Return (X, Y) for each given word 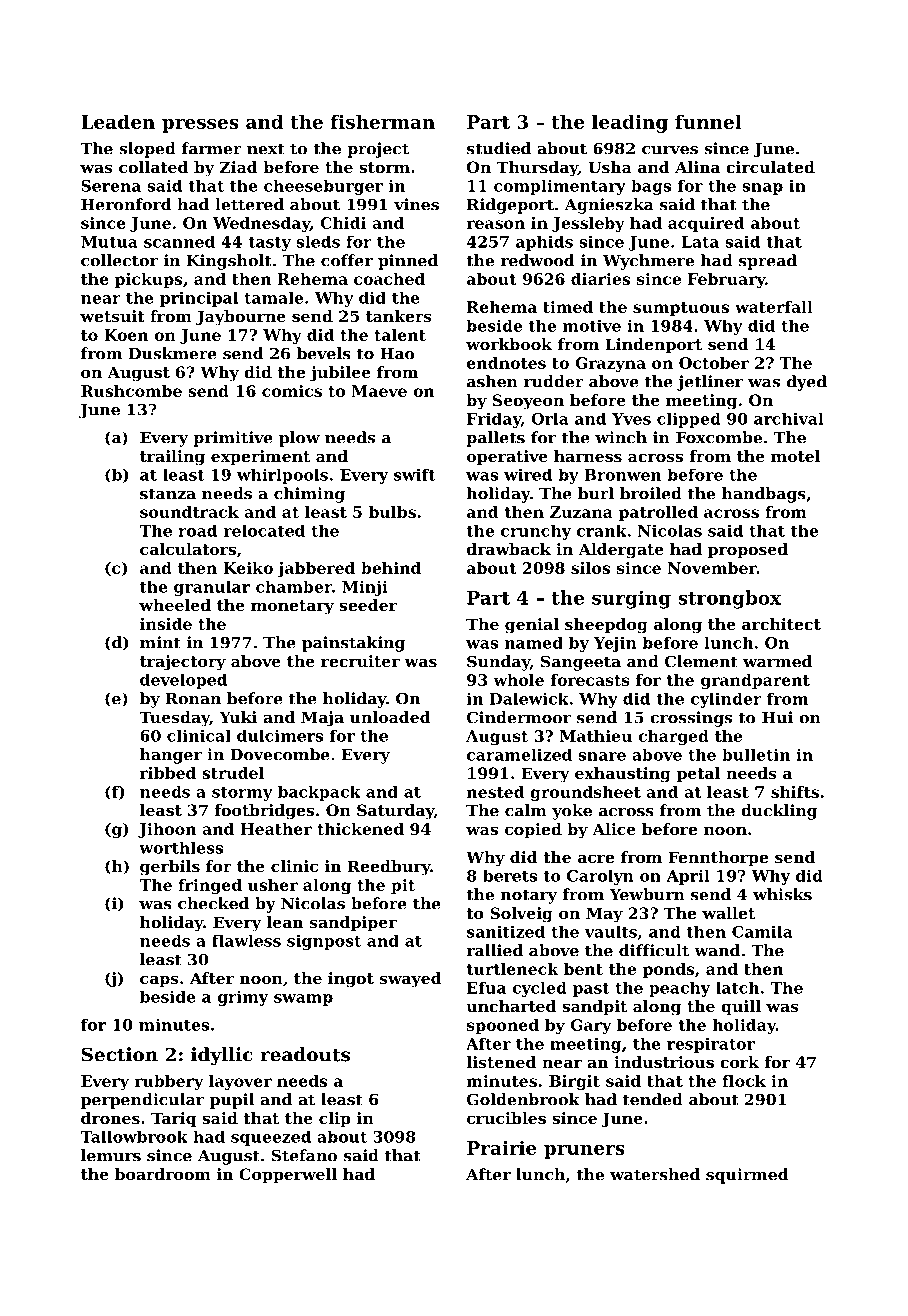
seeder (368, 605)
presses (200, 126)
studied (499, 148)
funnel (708, 121)
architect (781, 624)
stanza (168, 494)
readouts (305, 1054)
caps (159, 981)
